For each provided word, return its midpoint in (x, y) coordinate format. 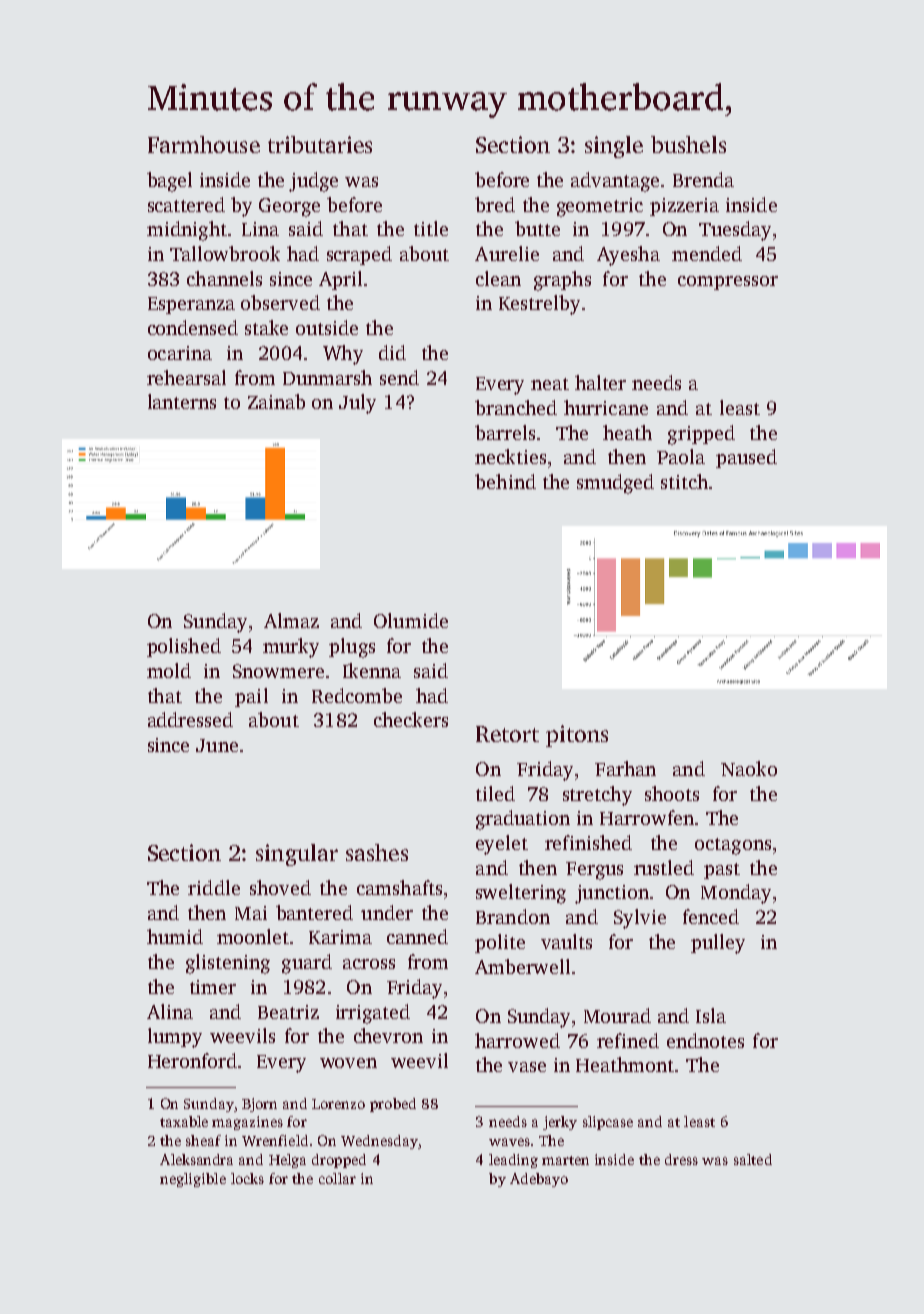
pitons (577, 736)
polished (184, 647)
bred (495, 204)
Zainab (276, 401)
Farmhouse (204, 144)
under (387, 912)
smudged (615, 484)
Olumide (411, 620)
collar (337, 1178)
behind (505, 481)
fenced (711, 916)
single (614, 147)
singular (297, 855)
